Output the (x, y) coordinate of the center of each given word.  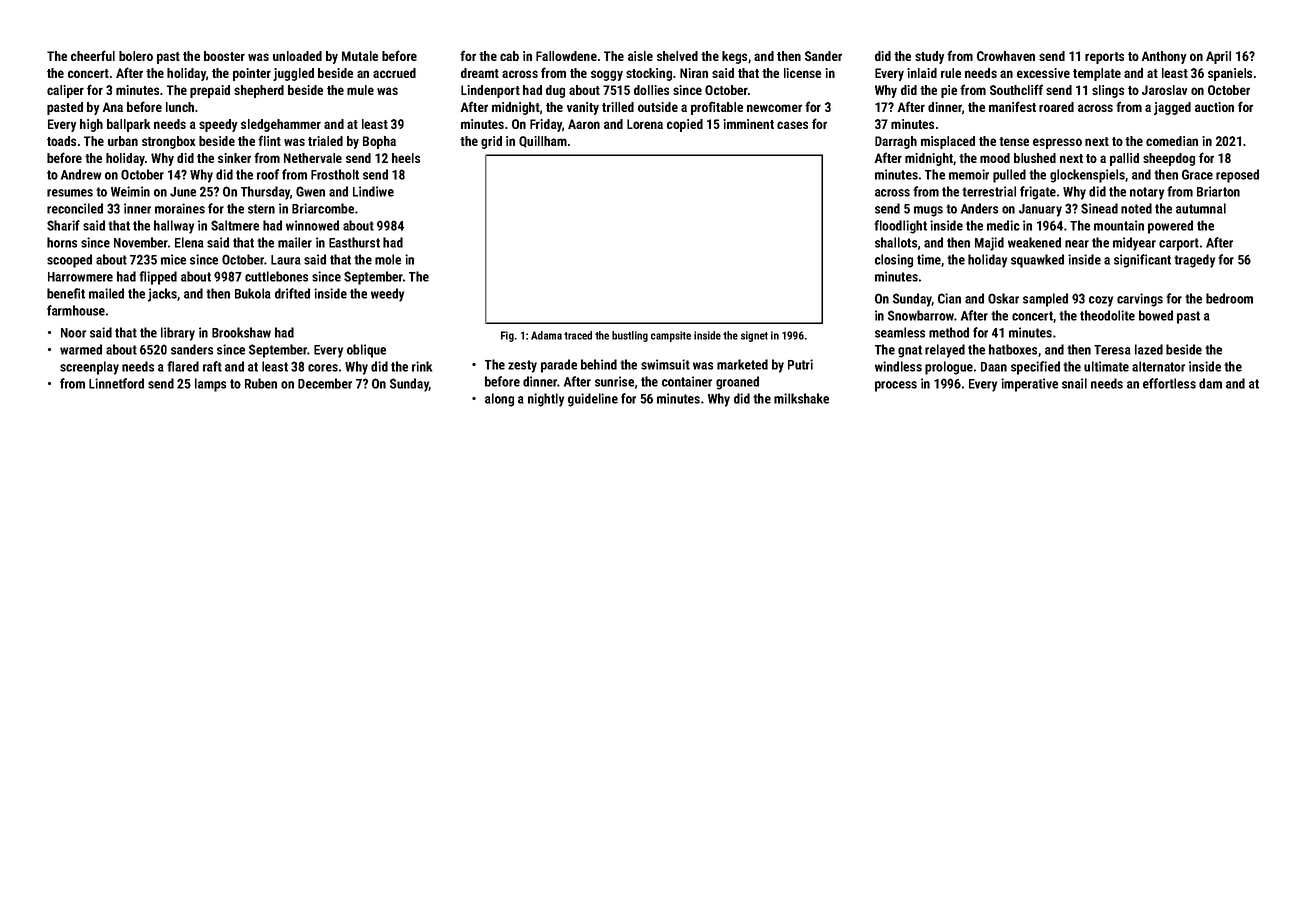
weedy (387, 295)
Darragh (896, 142)
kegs (734, 57)
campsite (671, 336)
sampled (1045, 300)
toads (61, 141)
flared (183, 366)
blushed (1035, 158)
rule (951, 73)
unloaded (297, 56)
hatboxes (1013, 349)
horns (62, 242)
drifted (292, 293)
